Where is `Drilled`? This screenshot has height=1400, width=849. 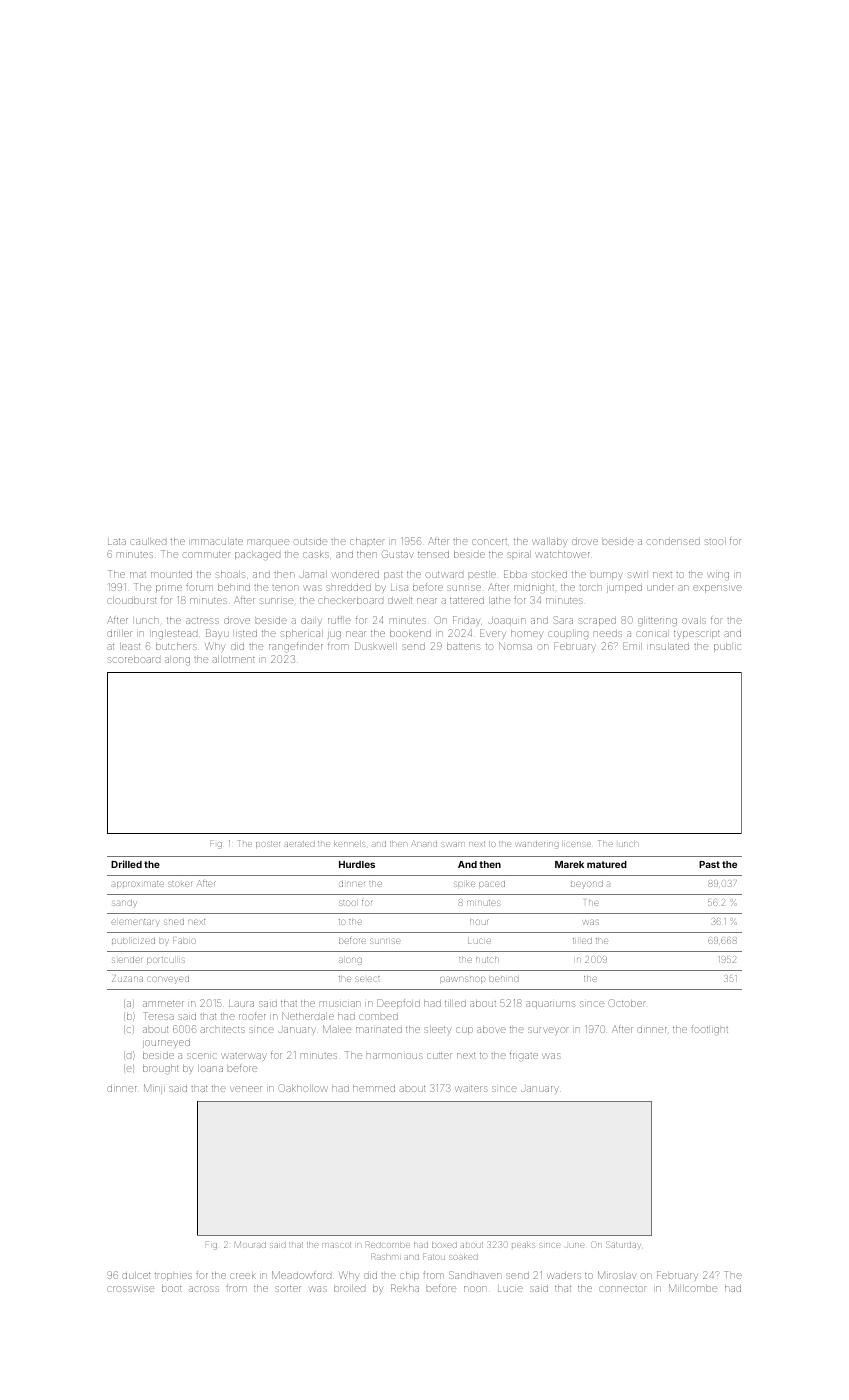
Drilled is located at coordinates (126, 864).
